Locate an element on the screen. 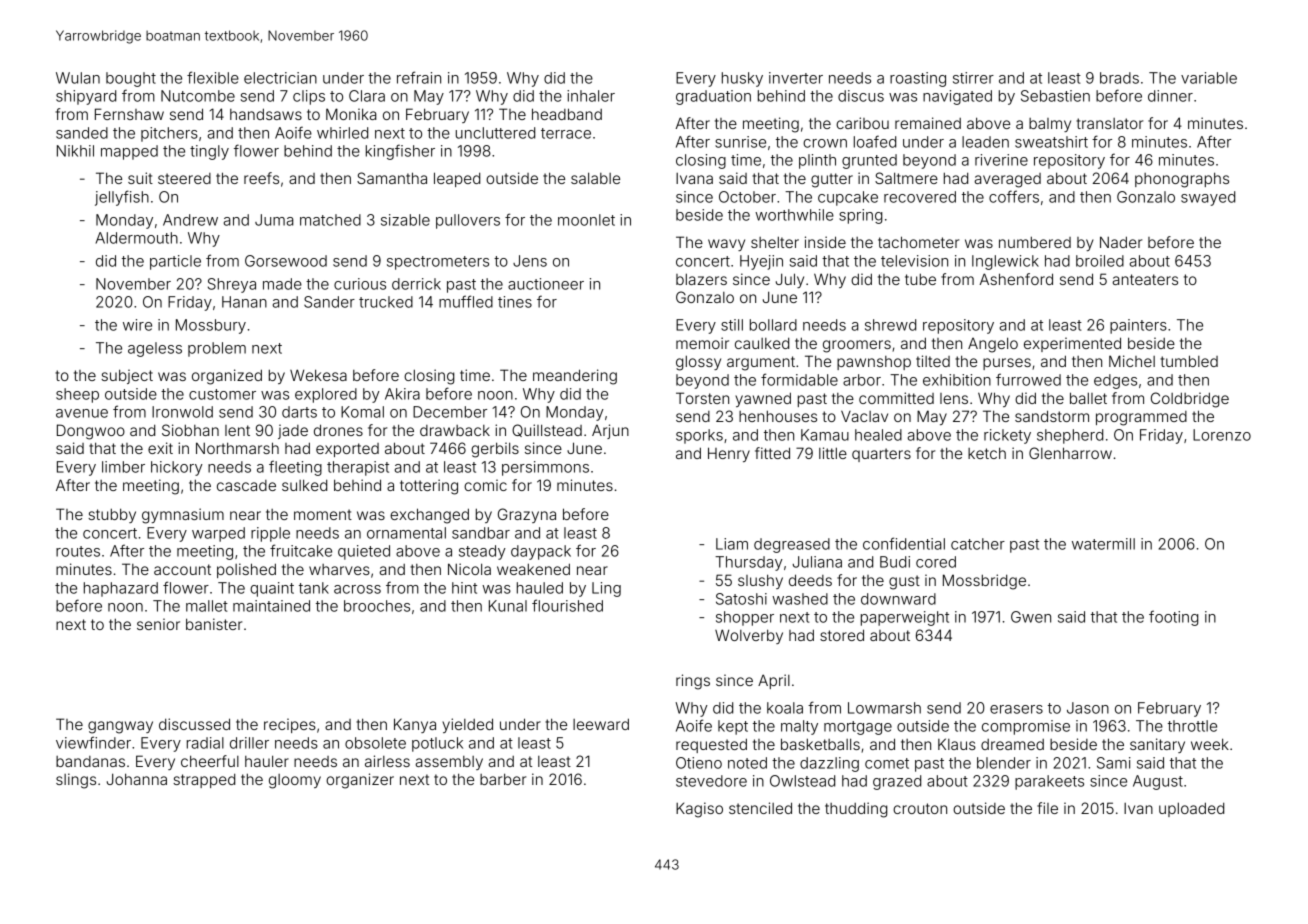 This screenshot has height=924, width=1308. meandering is located at coordinates (575, 377).
